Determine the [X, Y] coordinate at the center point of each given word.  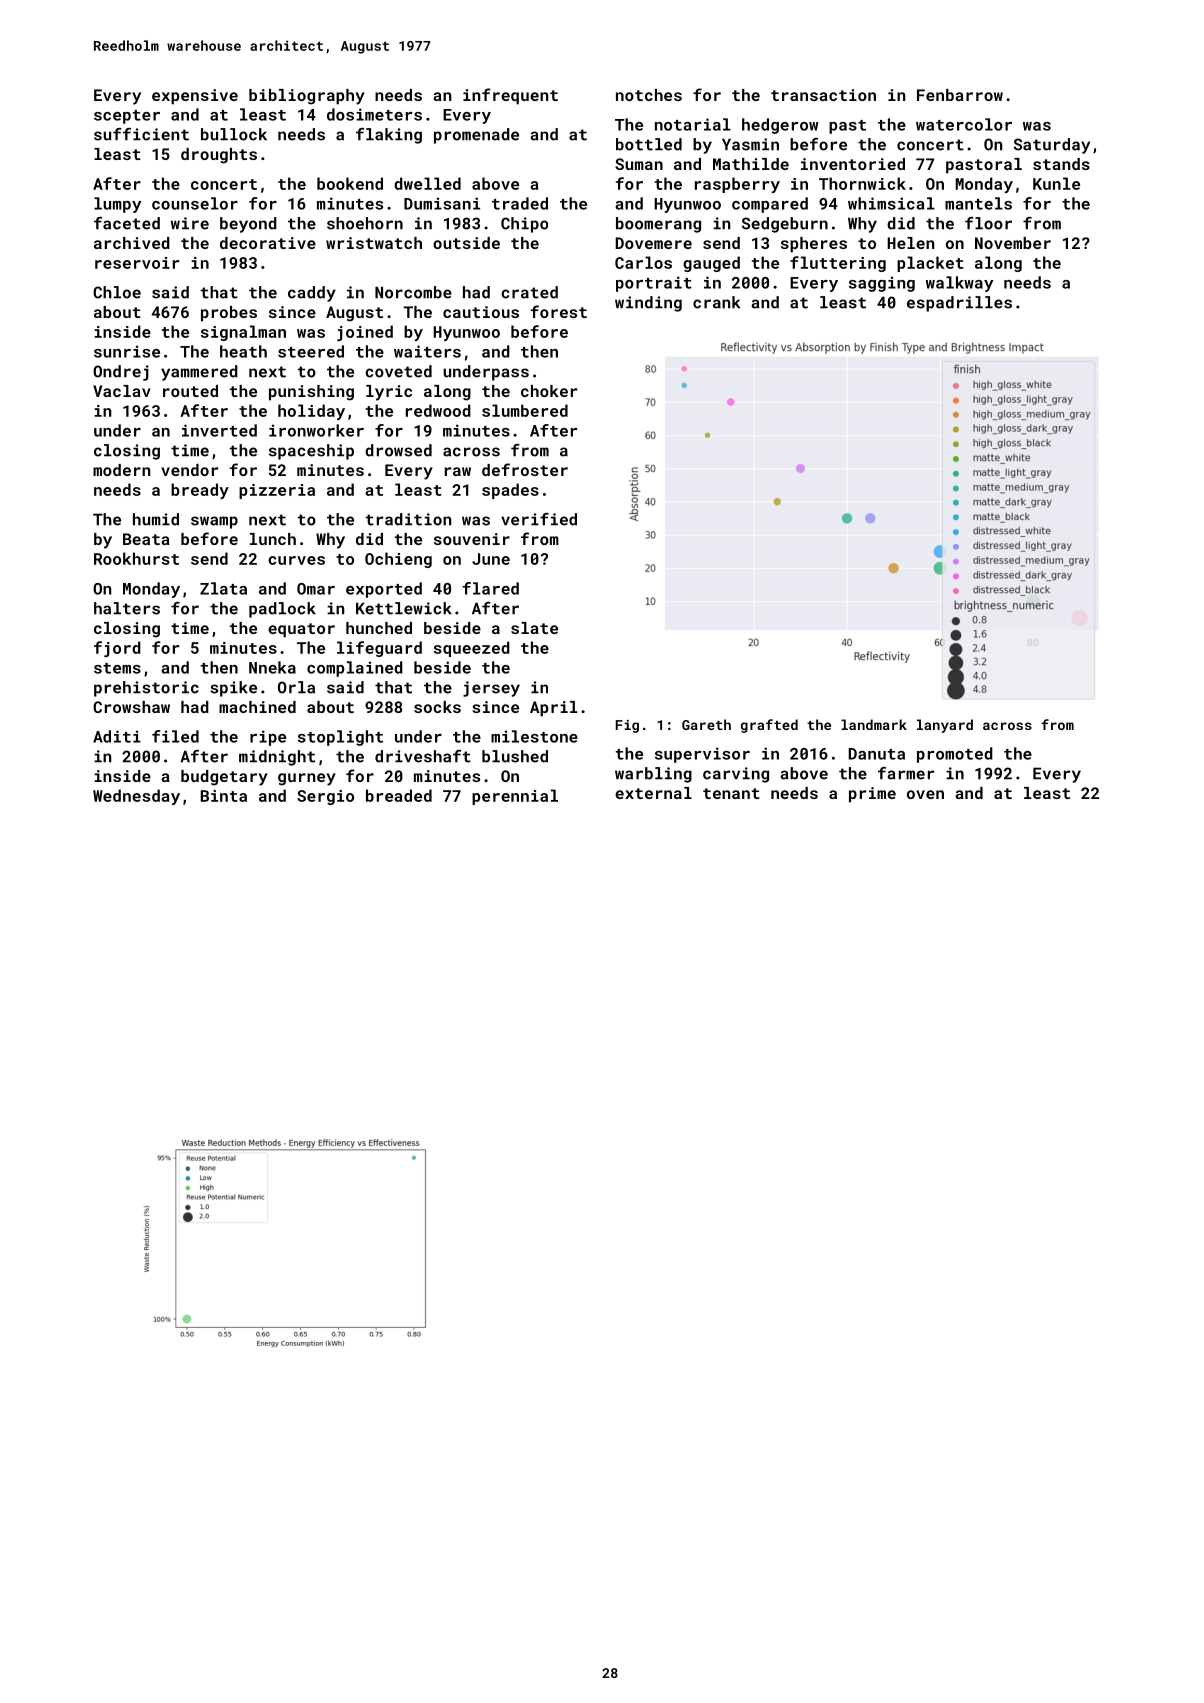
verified [539, 519]
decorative [268, 243]
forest [559, 311]
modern [121, 470]
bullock [234, 134]
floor [988, 223]
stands [1061, 164]
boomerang [658, 225]
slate [534, 628]
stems [117, 668]
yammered [199, 373]
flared [491, 588]
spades [510, 491]
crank [716, 302]
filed [175, 736]
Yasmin [750, 144]
